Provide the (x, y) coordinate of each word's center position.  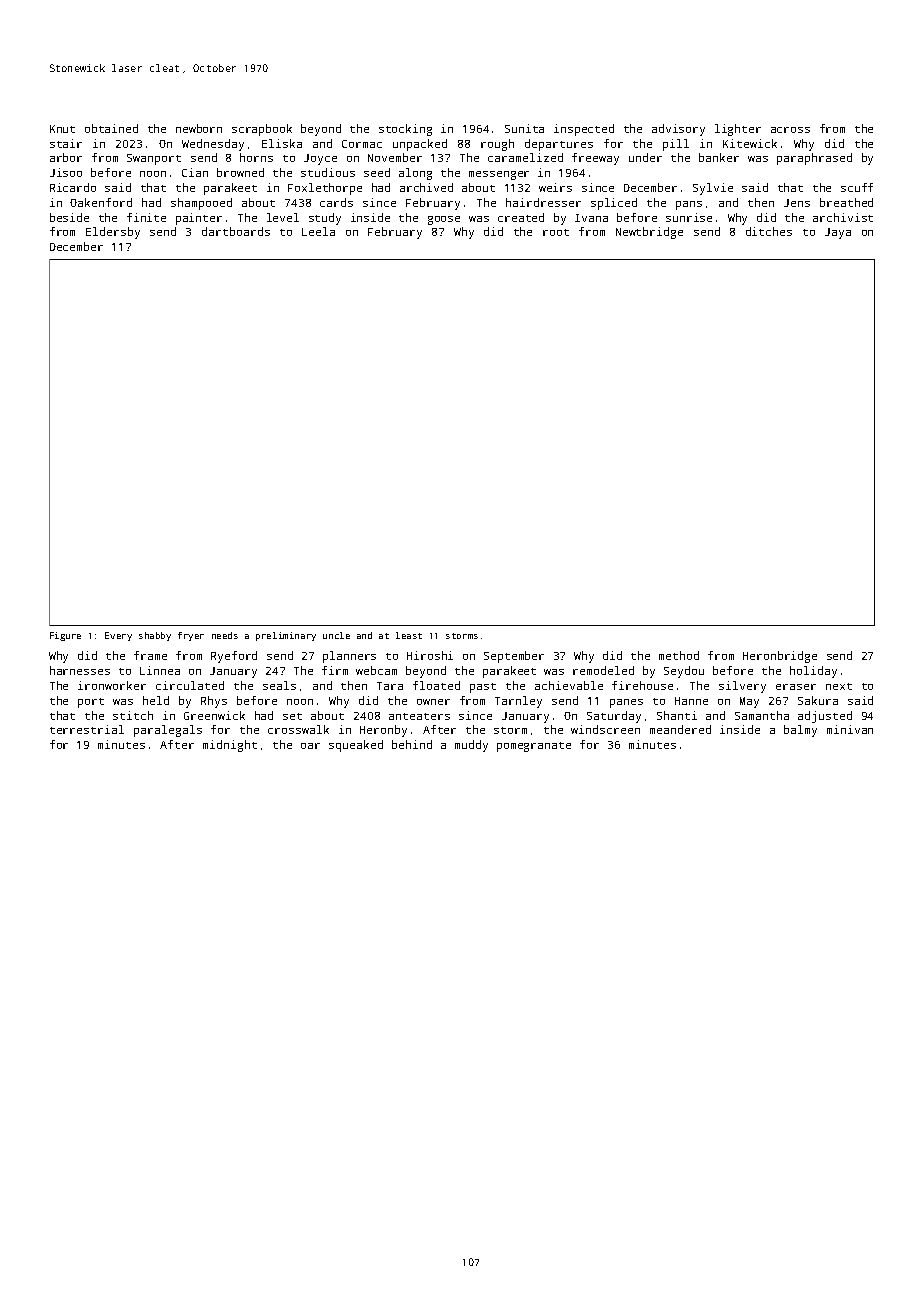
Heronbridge (780, 657)
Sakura (818, 700)
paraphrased (814, 159)
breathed (846, 202)
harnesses (80, 670)
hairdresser (543, 202)
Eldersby (113, 233)
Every (118, 636)
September (514, 657)
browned (240, 172)
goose (444, 220)
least (409, 635)
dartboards (236, 231)
